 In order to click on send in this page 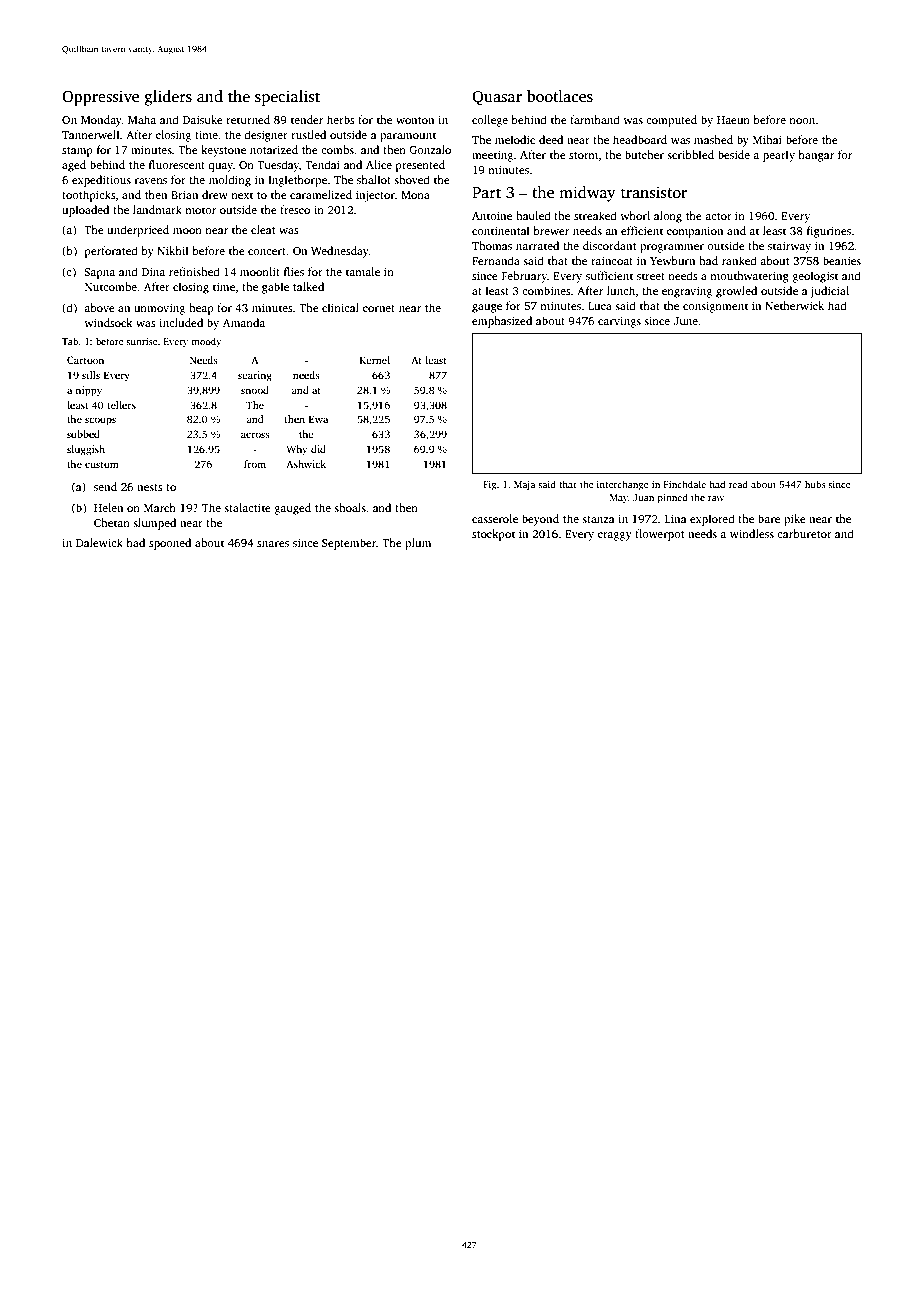, I will do `click(105, 486)`.
